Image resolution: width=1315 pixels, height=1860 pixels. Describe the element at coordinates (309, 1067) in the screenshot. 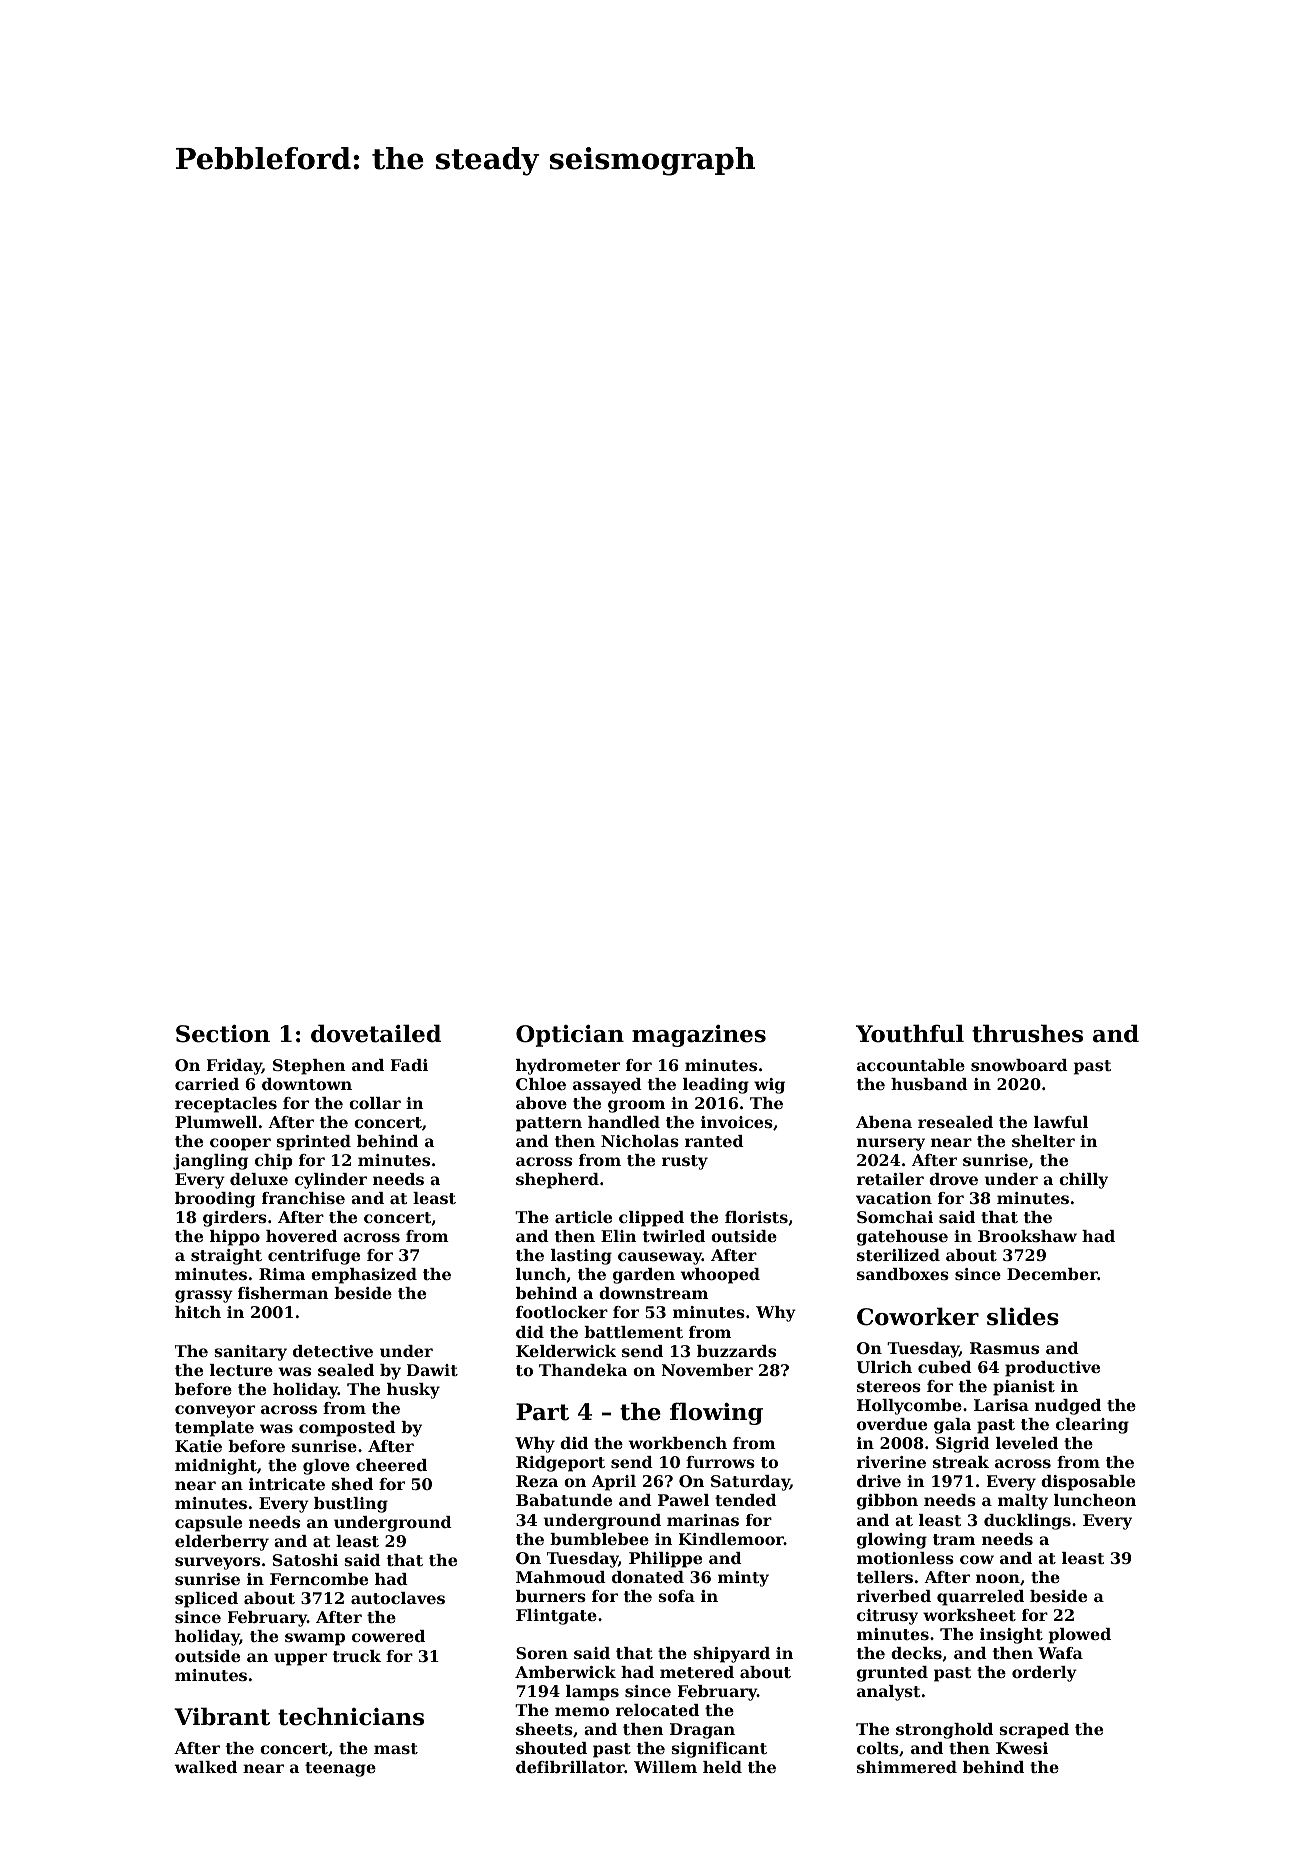

I see `Stephen` at that location.
